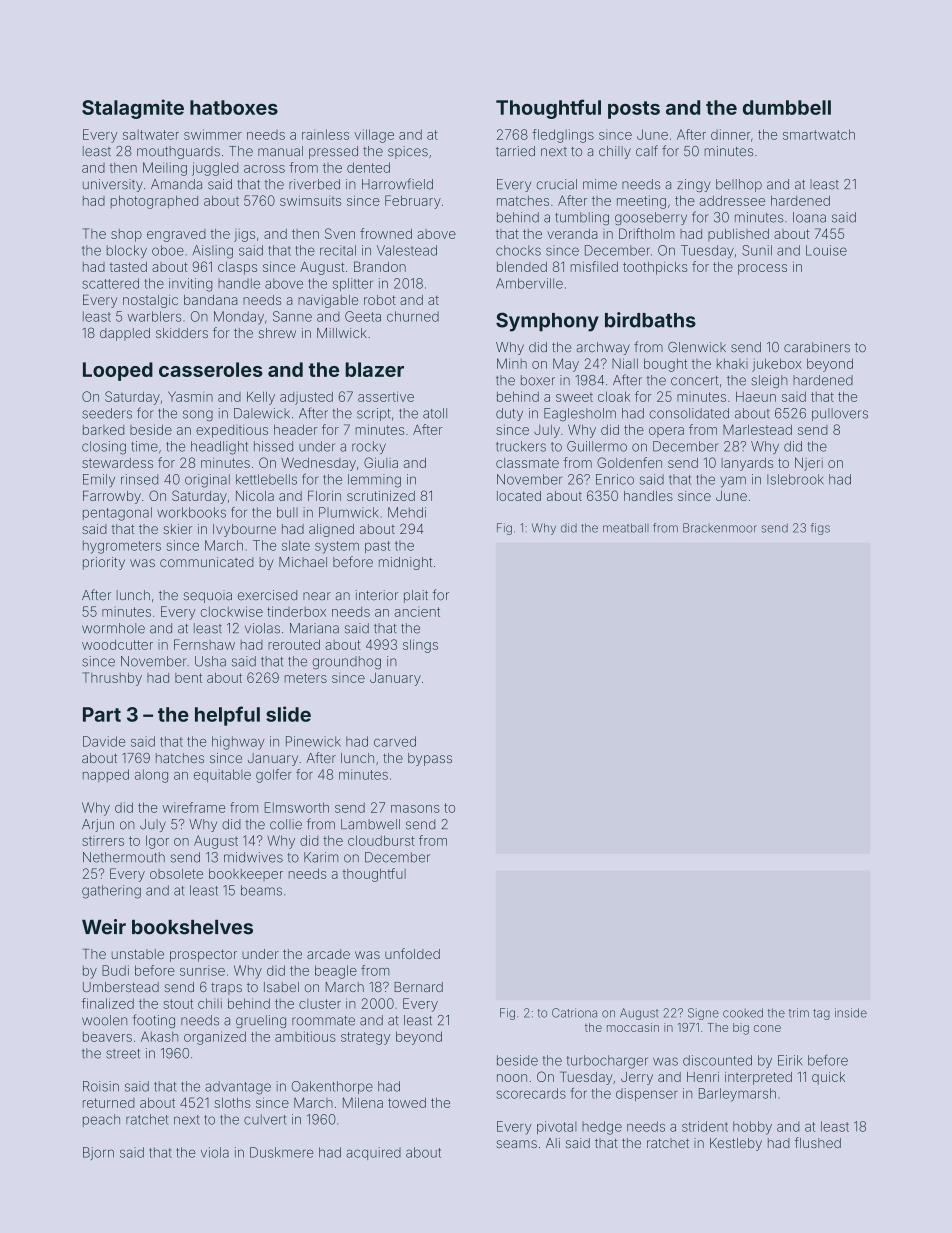 The width and height of the document is (952, 1233). I want to click on Symphony, so click(547, 322).
